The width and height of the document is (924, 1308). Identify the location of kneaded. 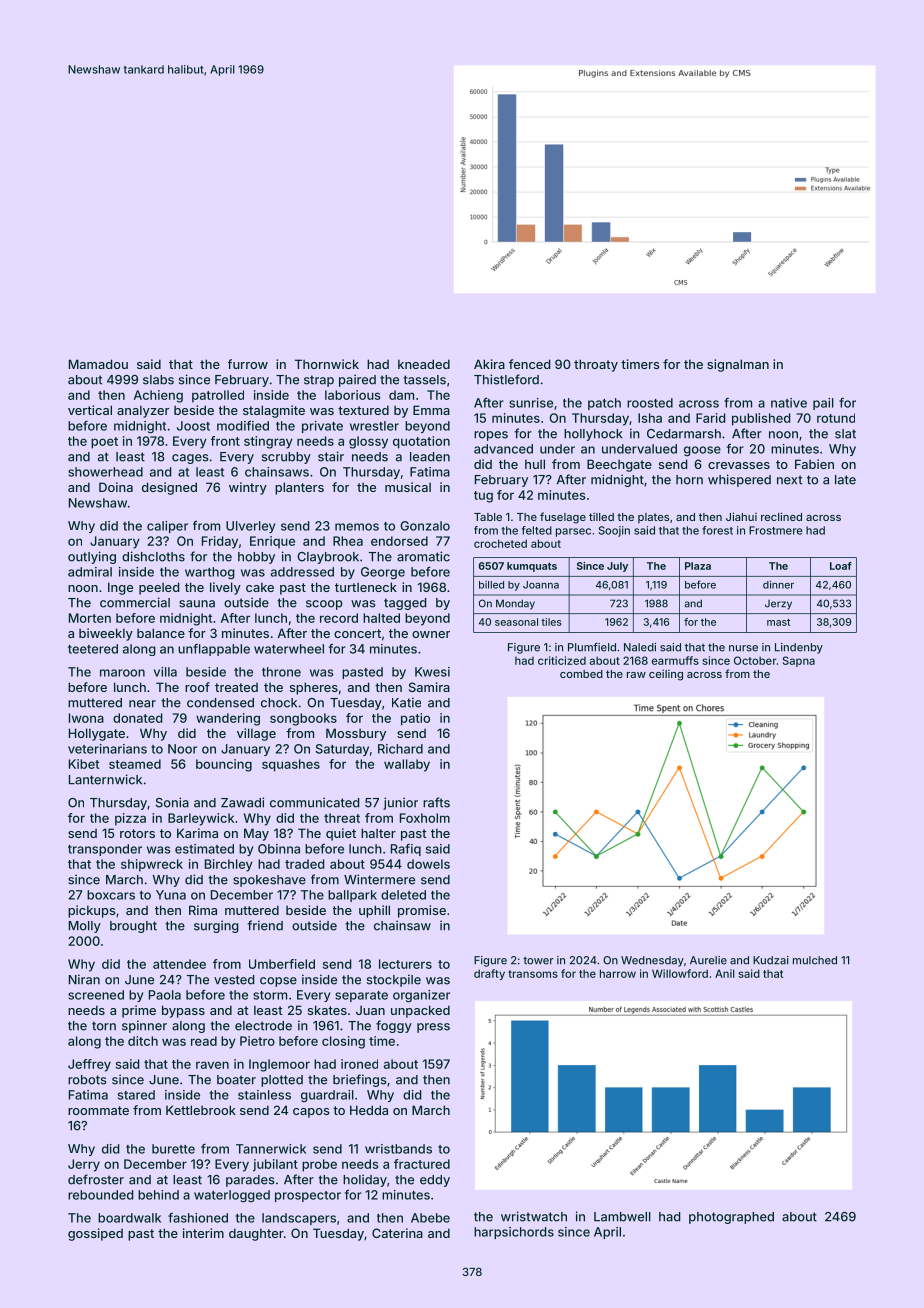
(424, 364).
